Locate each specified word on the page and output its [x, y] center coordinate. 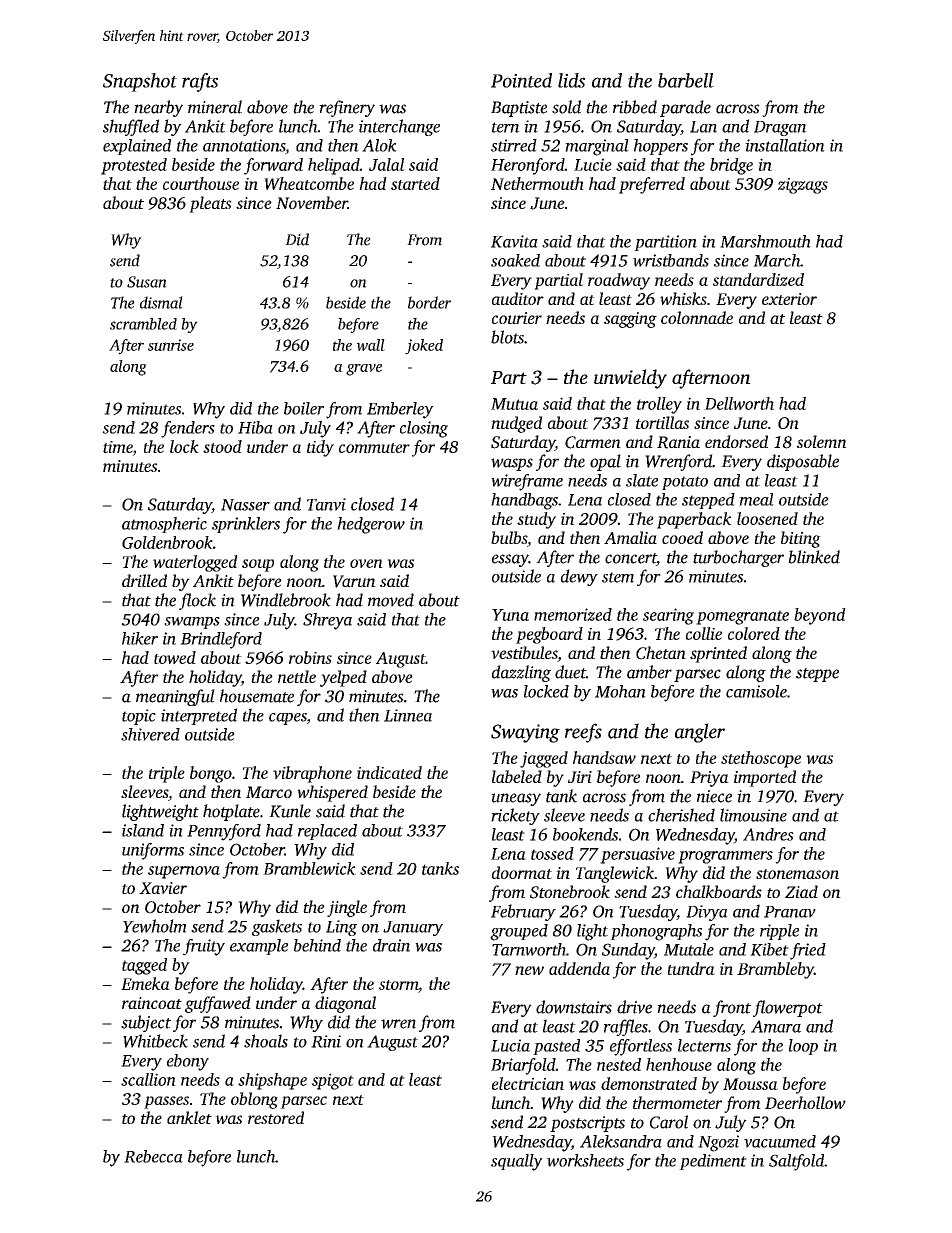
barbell [686, 80]
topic [139, 717]
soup [258, 565]
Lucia [510, 1045]
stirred [514, 145]
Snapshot [140, 82]
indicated [389, 772]
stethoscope [761, 759]
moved [391, 600]
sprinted [718, 654]
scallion [148, 1079]
